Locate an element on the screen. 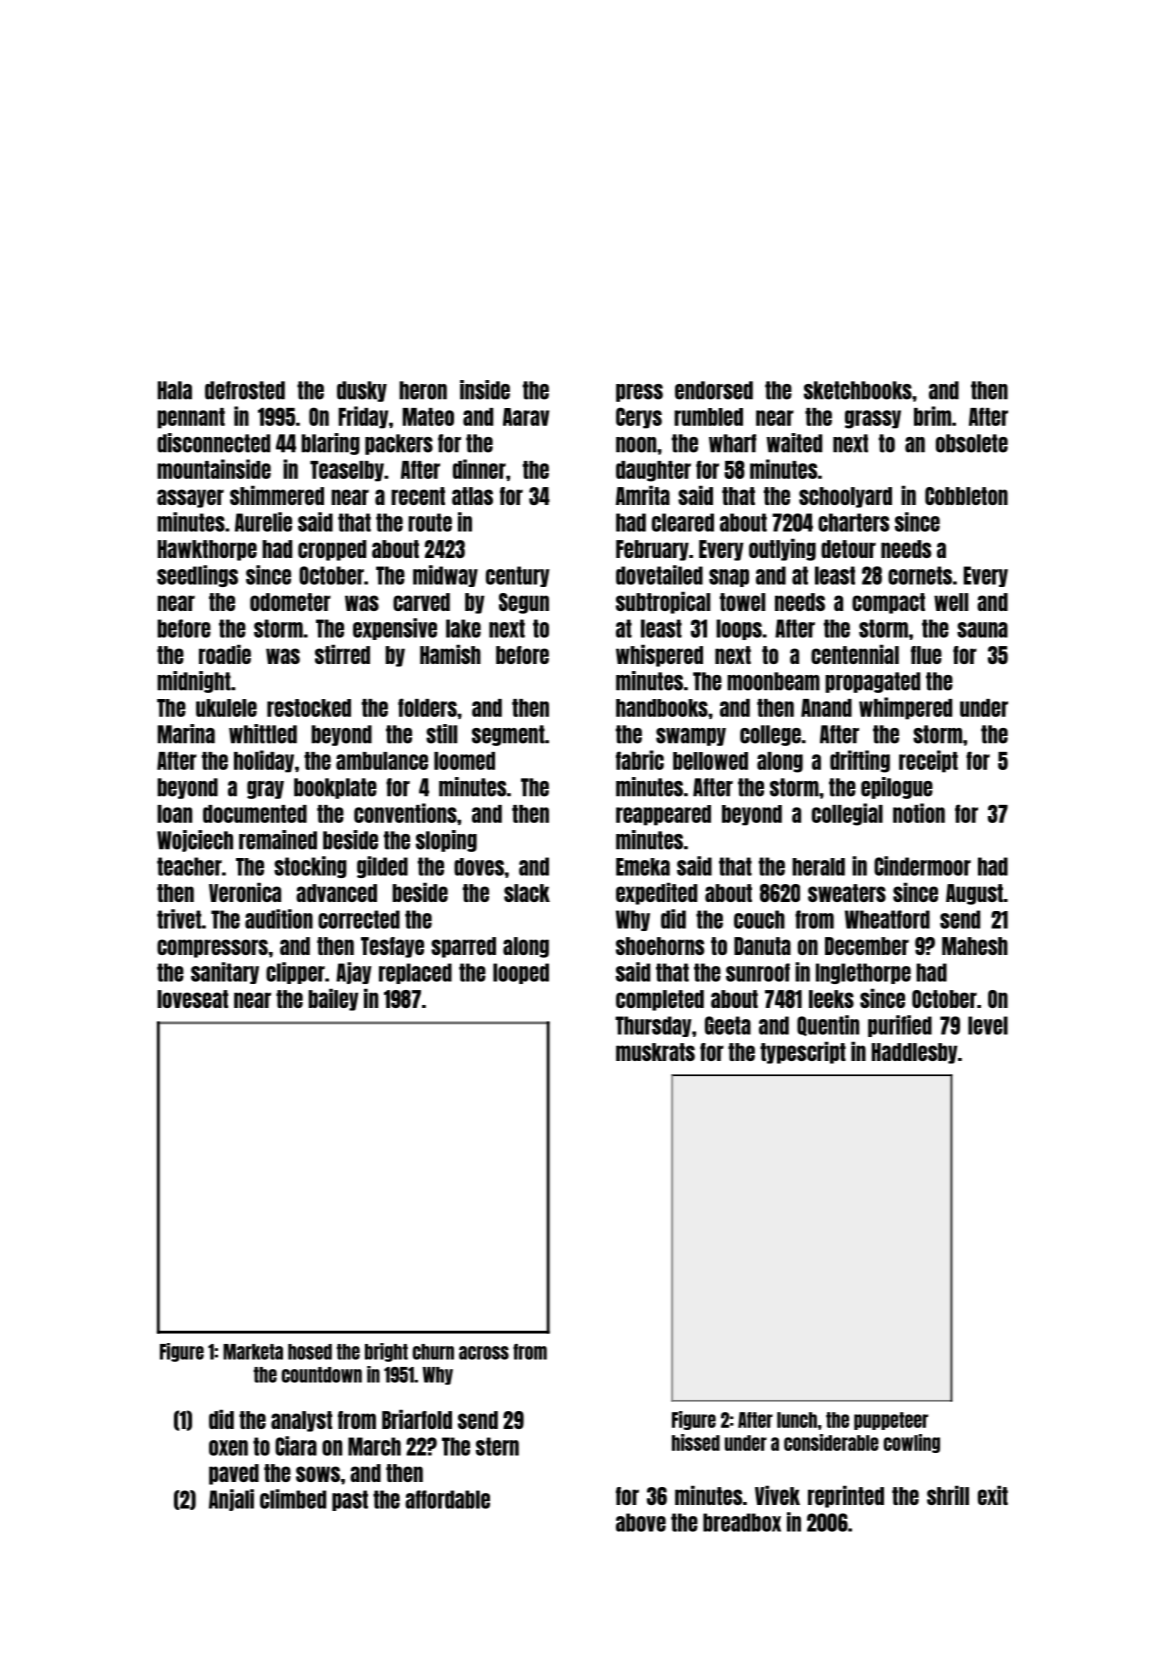 The width and height of the screenshot is (1165, 1654). sketchbooks is located at coordinates (858, 390).
